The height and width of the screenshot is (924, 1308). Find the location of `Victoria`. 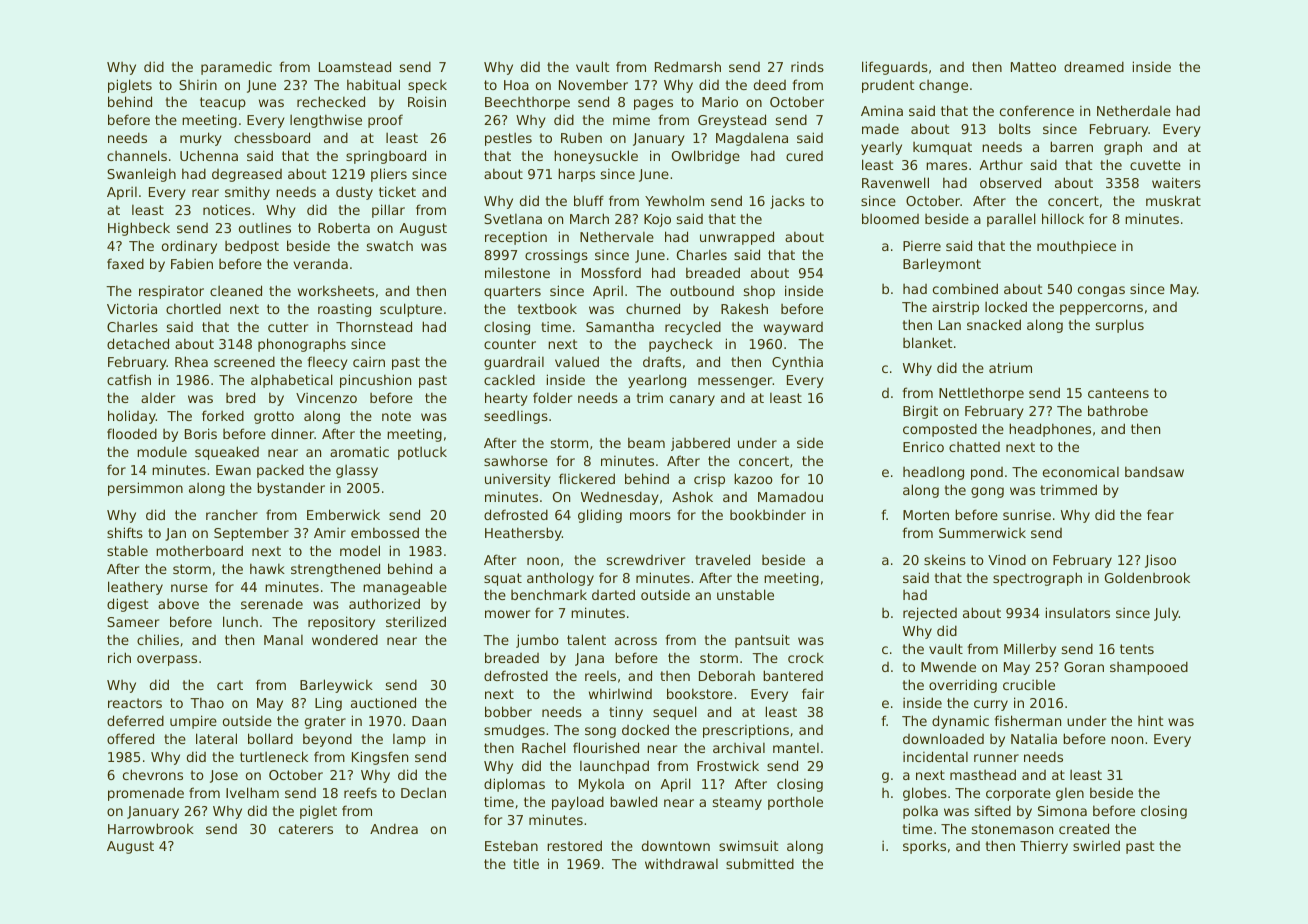

Victoria is located at coordinates (132, 308).
